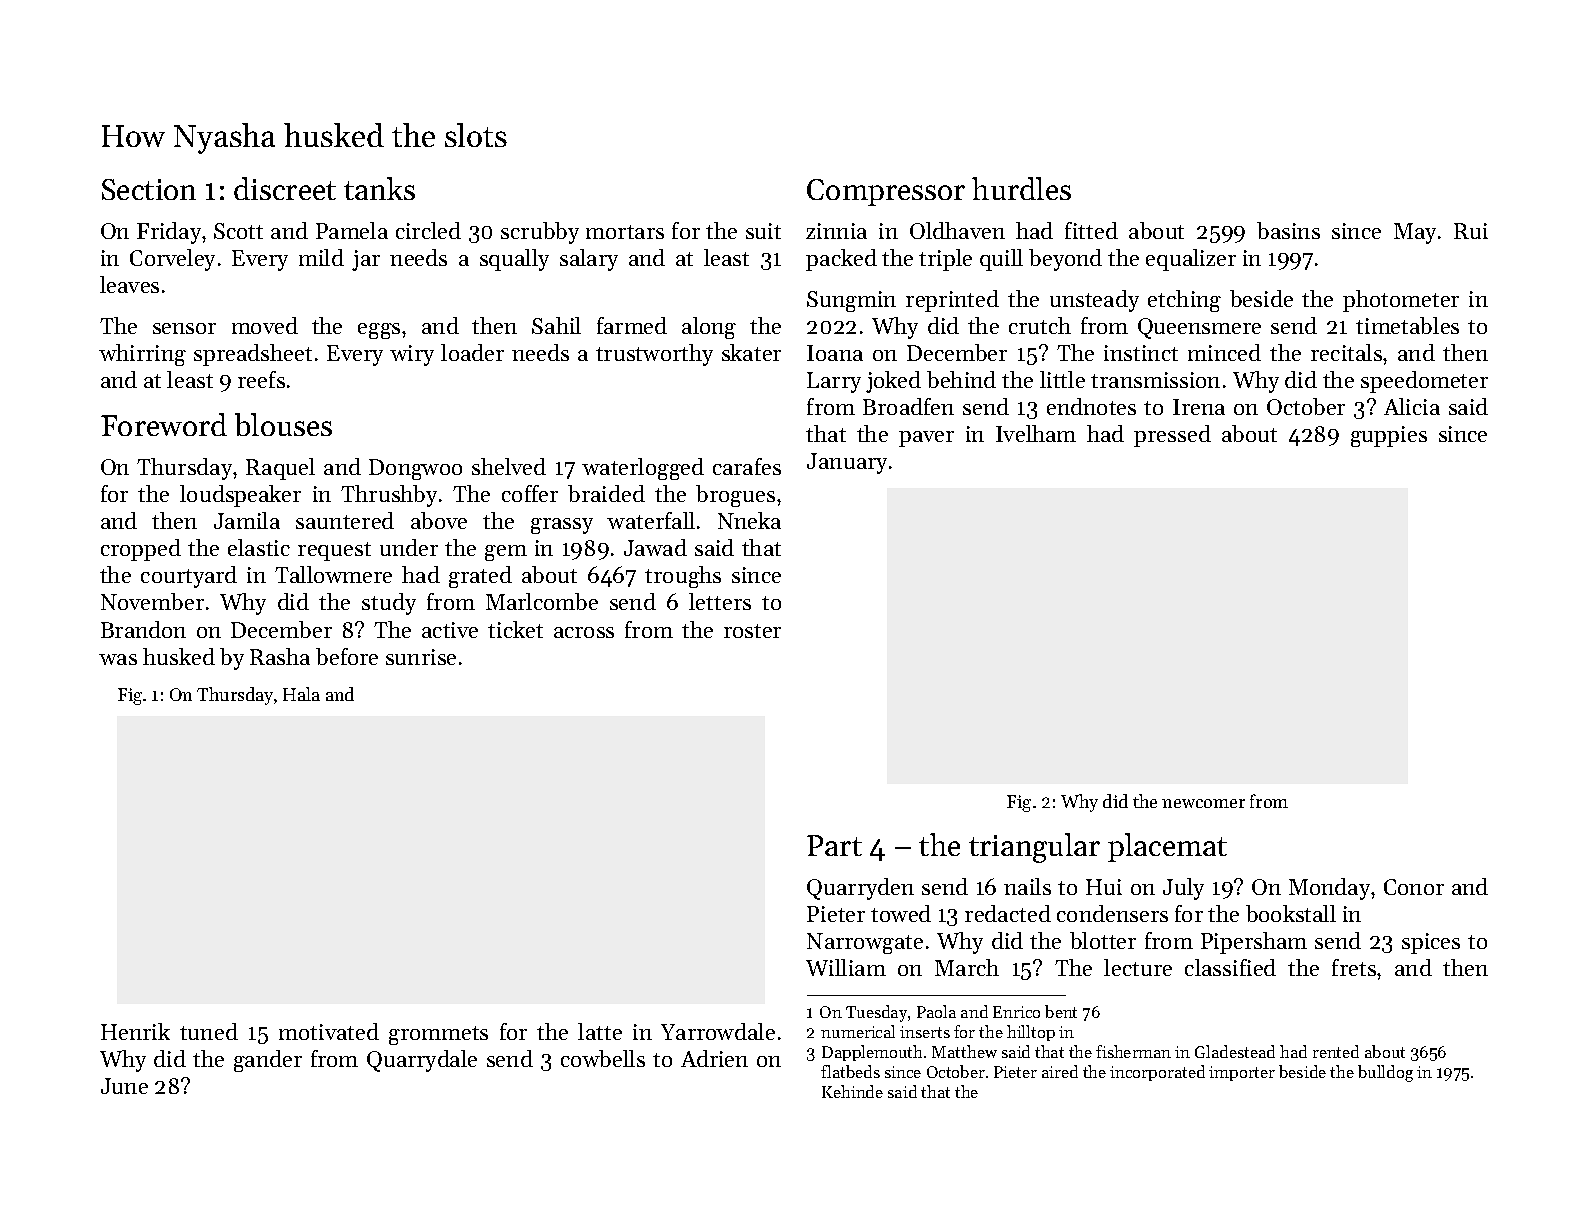 Image resolution: width=1589 pixels, height=1228 pixels. Describe the element at coordinates (860, 889) in the page. I see `Quarryden` at that location.
